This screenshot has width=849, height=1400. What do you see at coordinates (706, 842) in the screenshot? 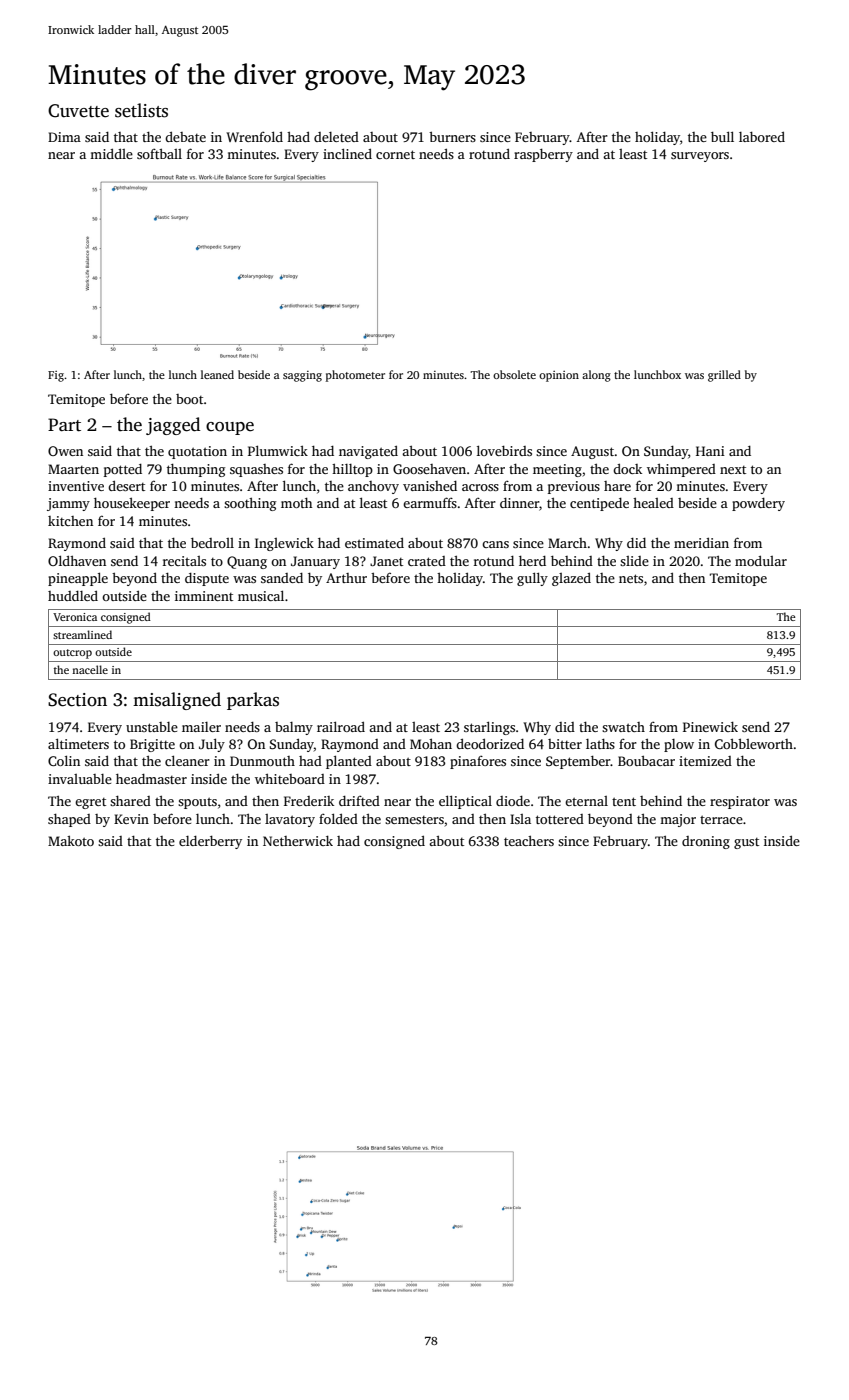
I see `droning` at bounding box center [706, 842].
